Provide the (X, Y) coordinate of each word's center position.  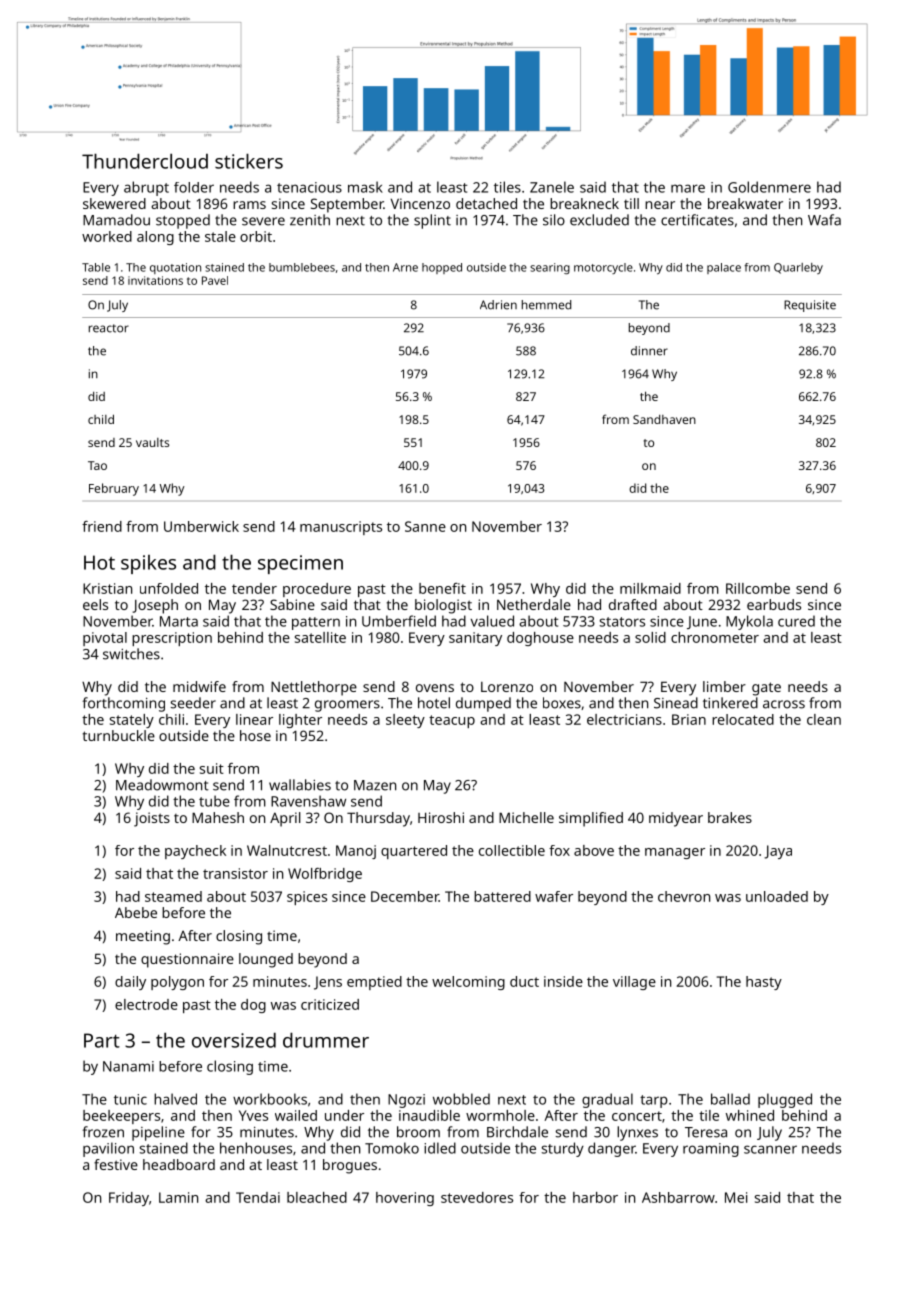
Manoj (356, 852)
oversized (234, 1040)
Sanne (425, 526)
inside (563, 981)
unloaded (777, 896)
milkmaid (650, 588)
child (101, 419)
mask (365, 187)
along (155, 238)
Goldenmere (769, 187)
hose (255, 735)
